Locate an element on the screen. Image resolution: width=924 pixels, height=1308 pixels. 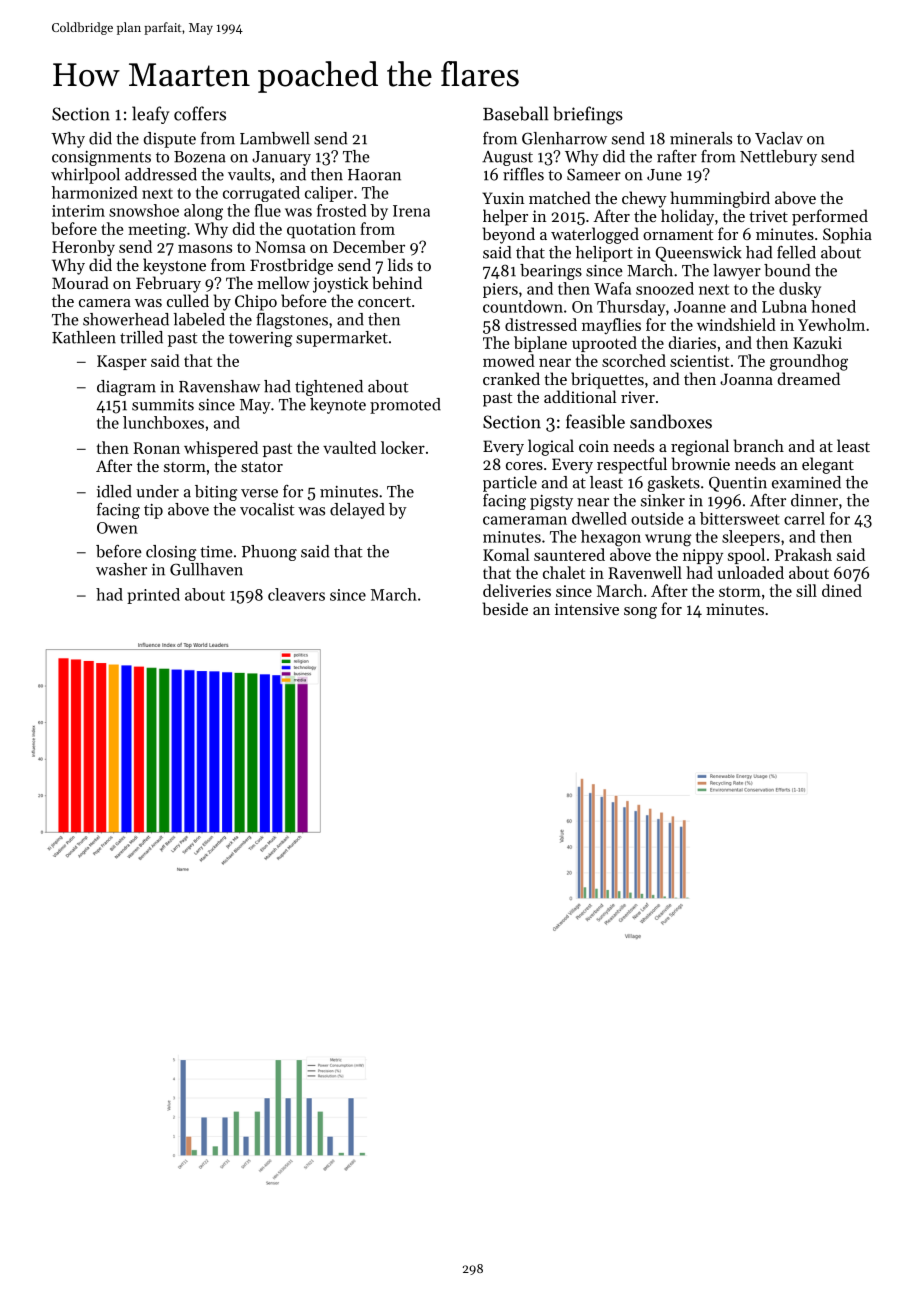
Phuong is located at coordinates (269, 553).
